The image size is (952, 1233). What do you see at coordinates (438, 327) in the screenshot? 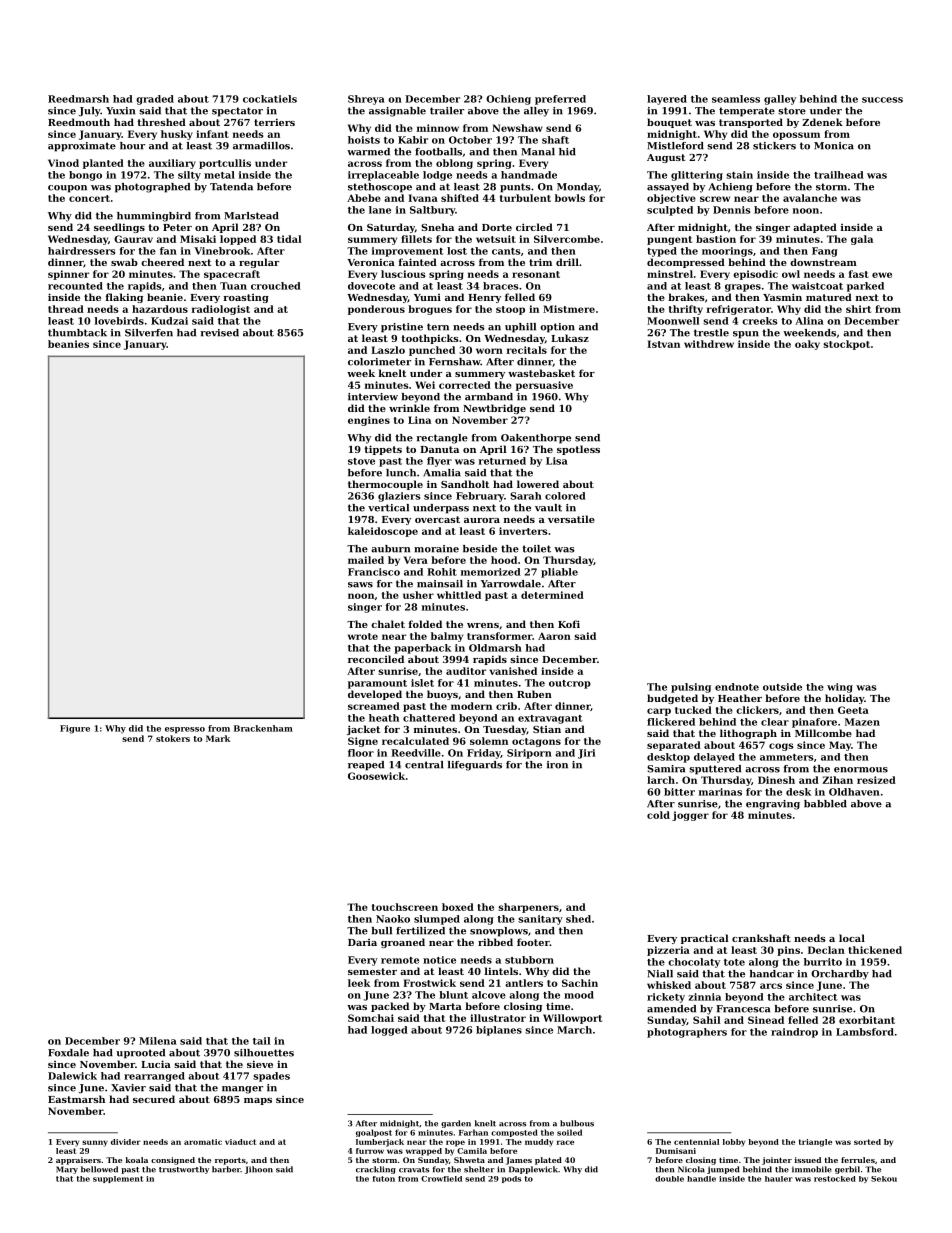
I see `tern` at bounding box center [438, 327].
